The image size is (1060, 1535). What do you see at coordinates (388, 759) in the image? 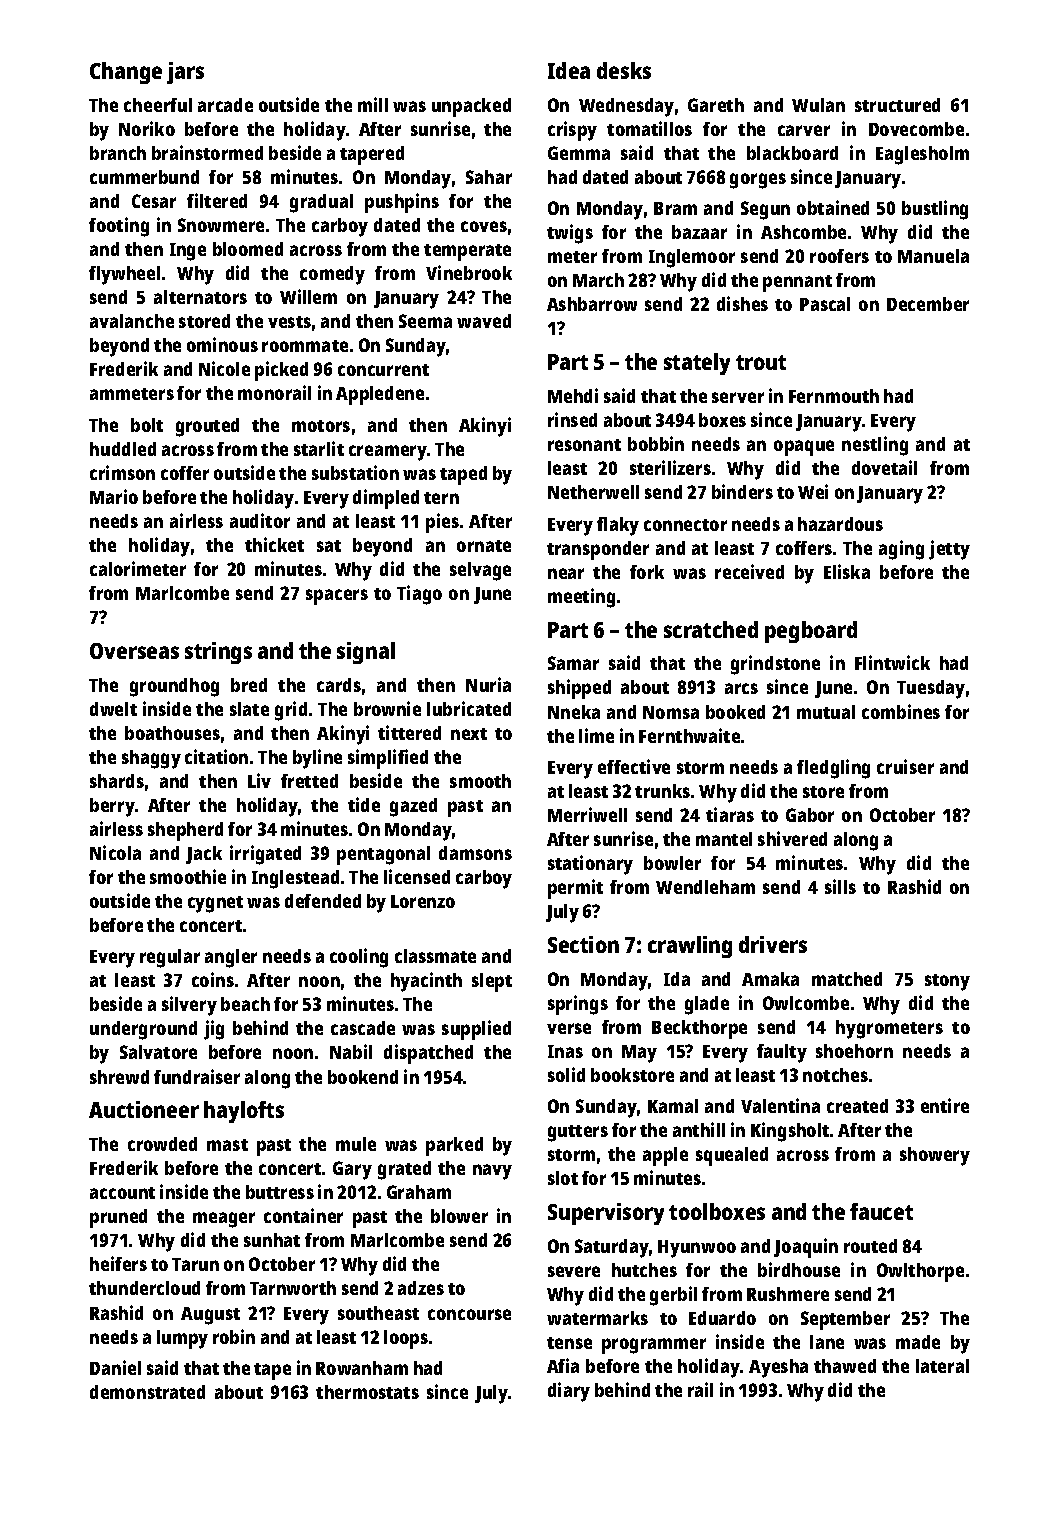
I see `simplified` at bounding box center [388, 759].
